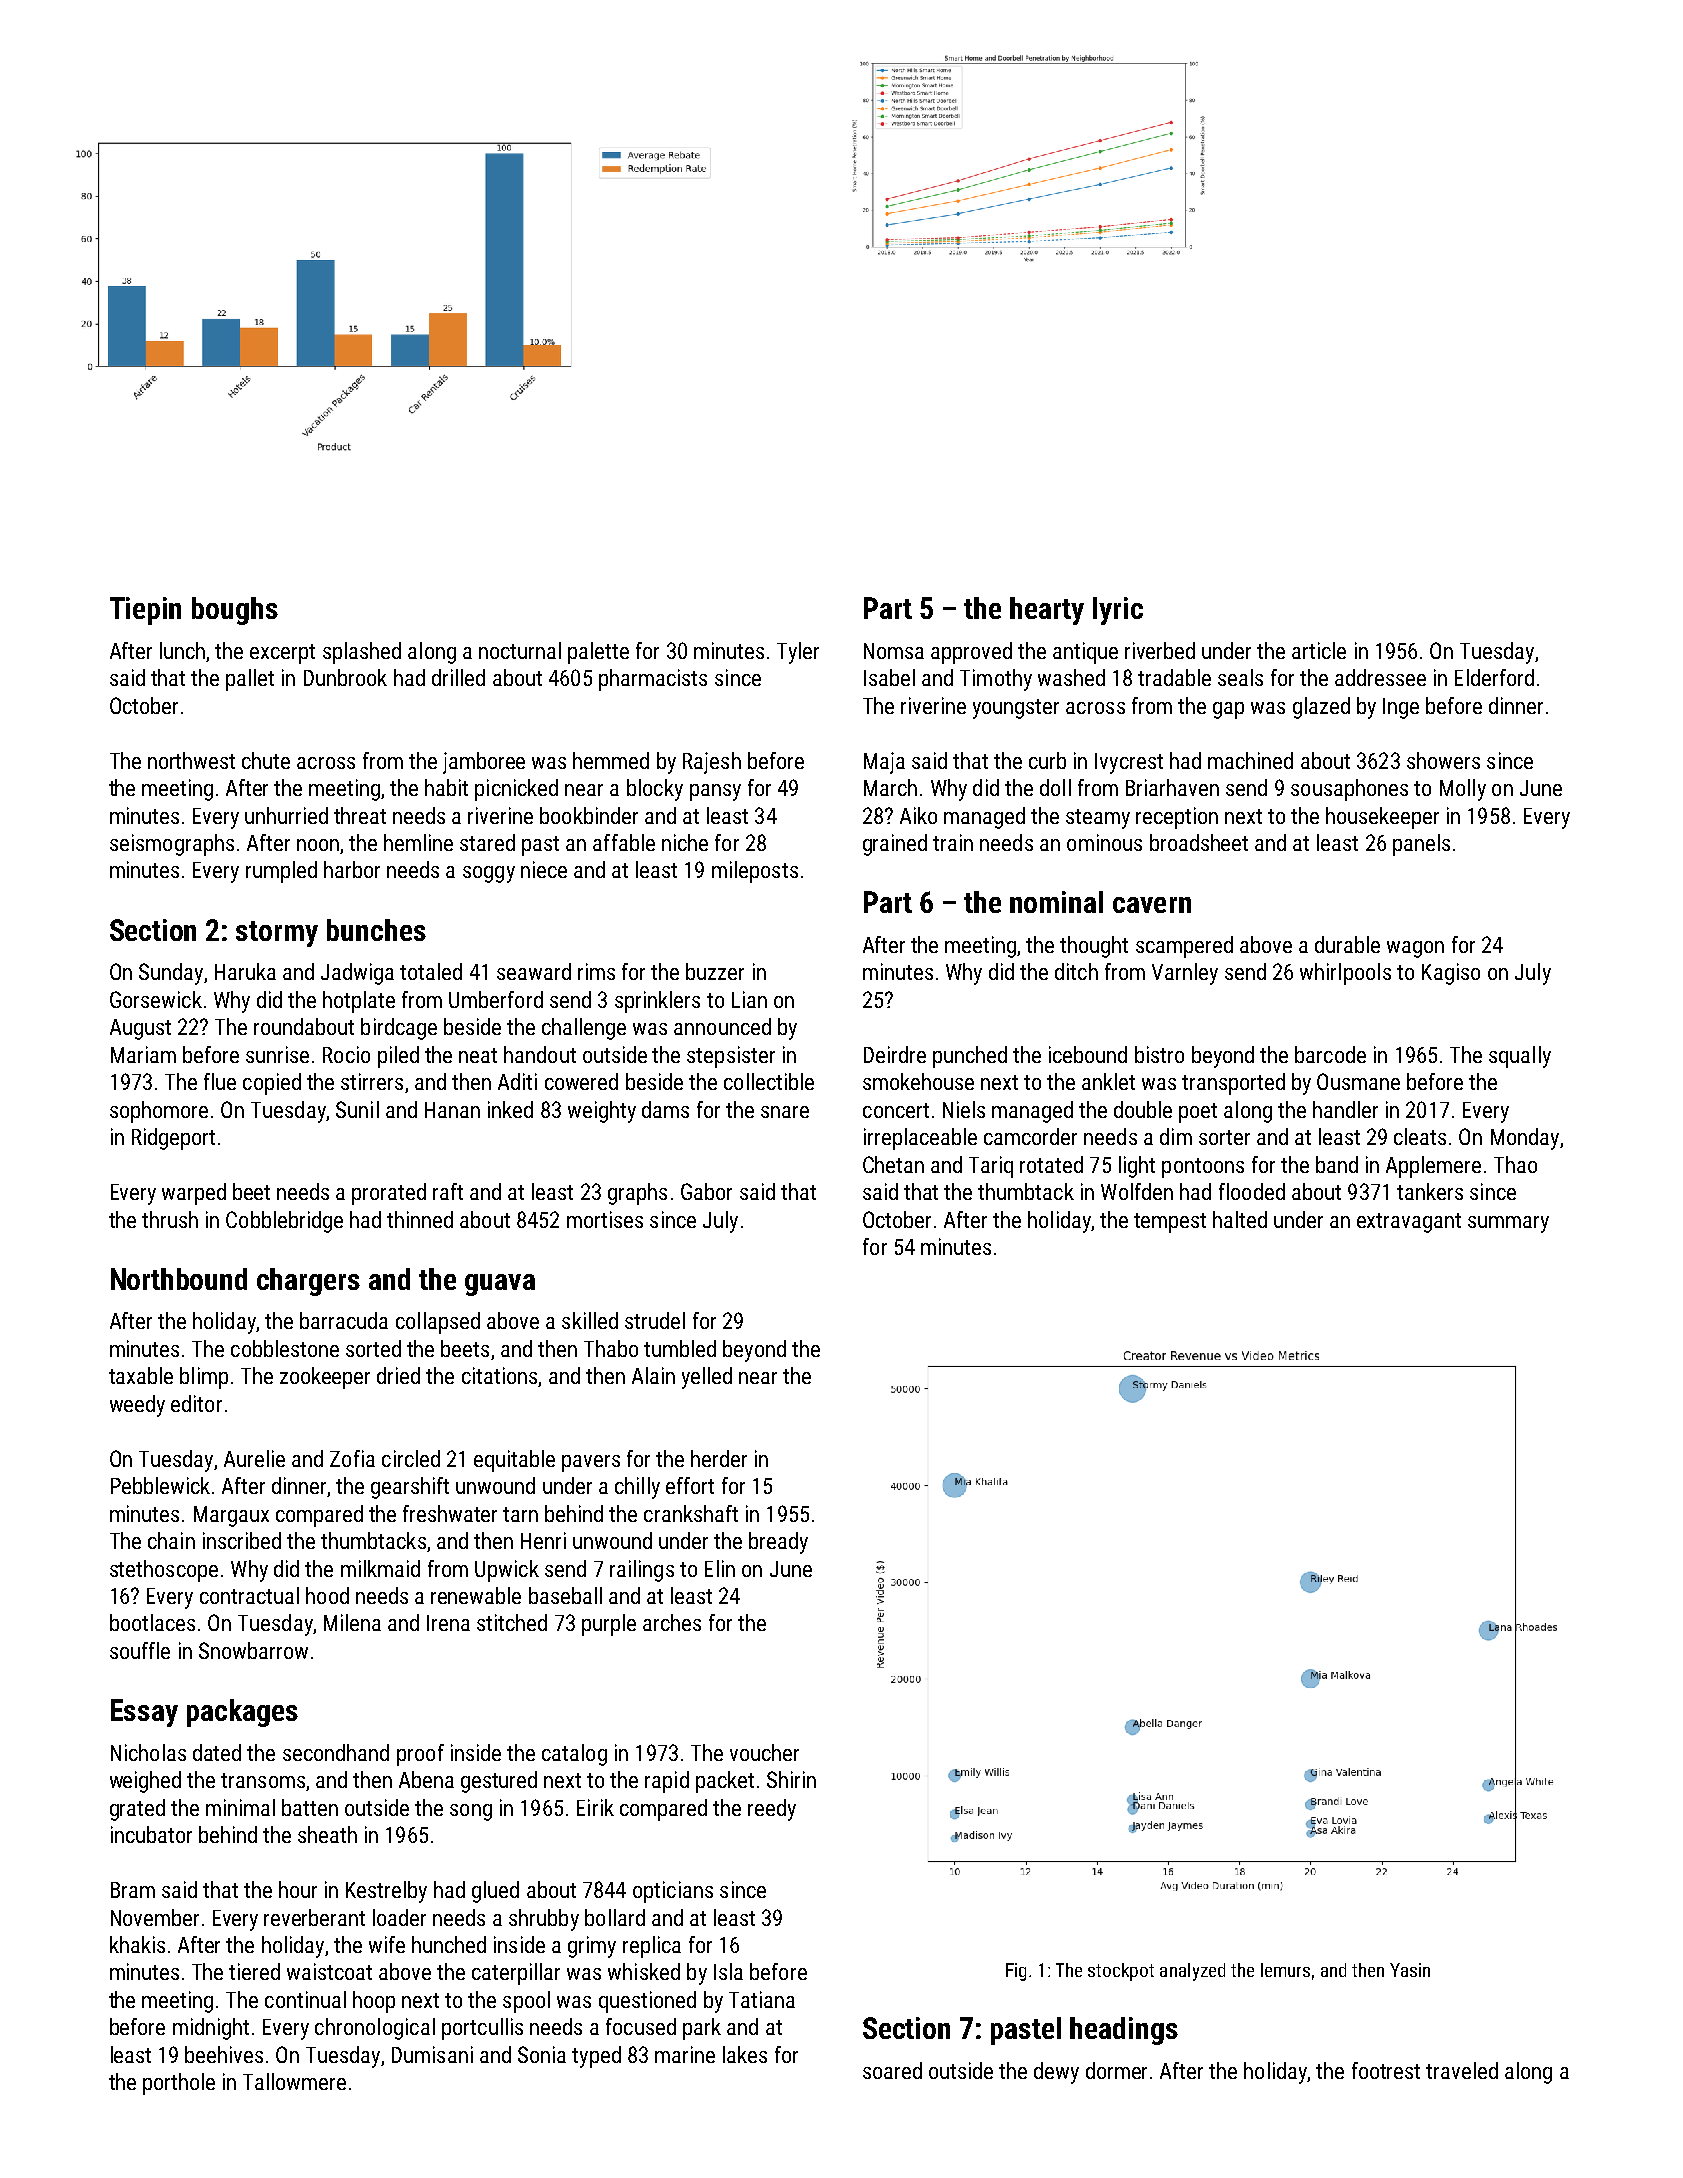 The width and height of the page is (1683, 2178). Describe the element at coordinates (325, 1378) in the page. I see `zookeeper` at that location.
